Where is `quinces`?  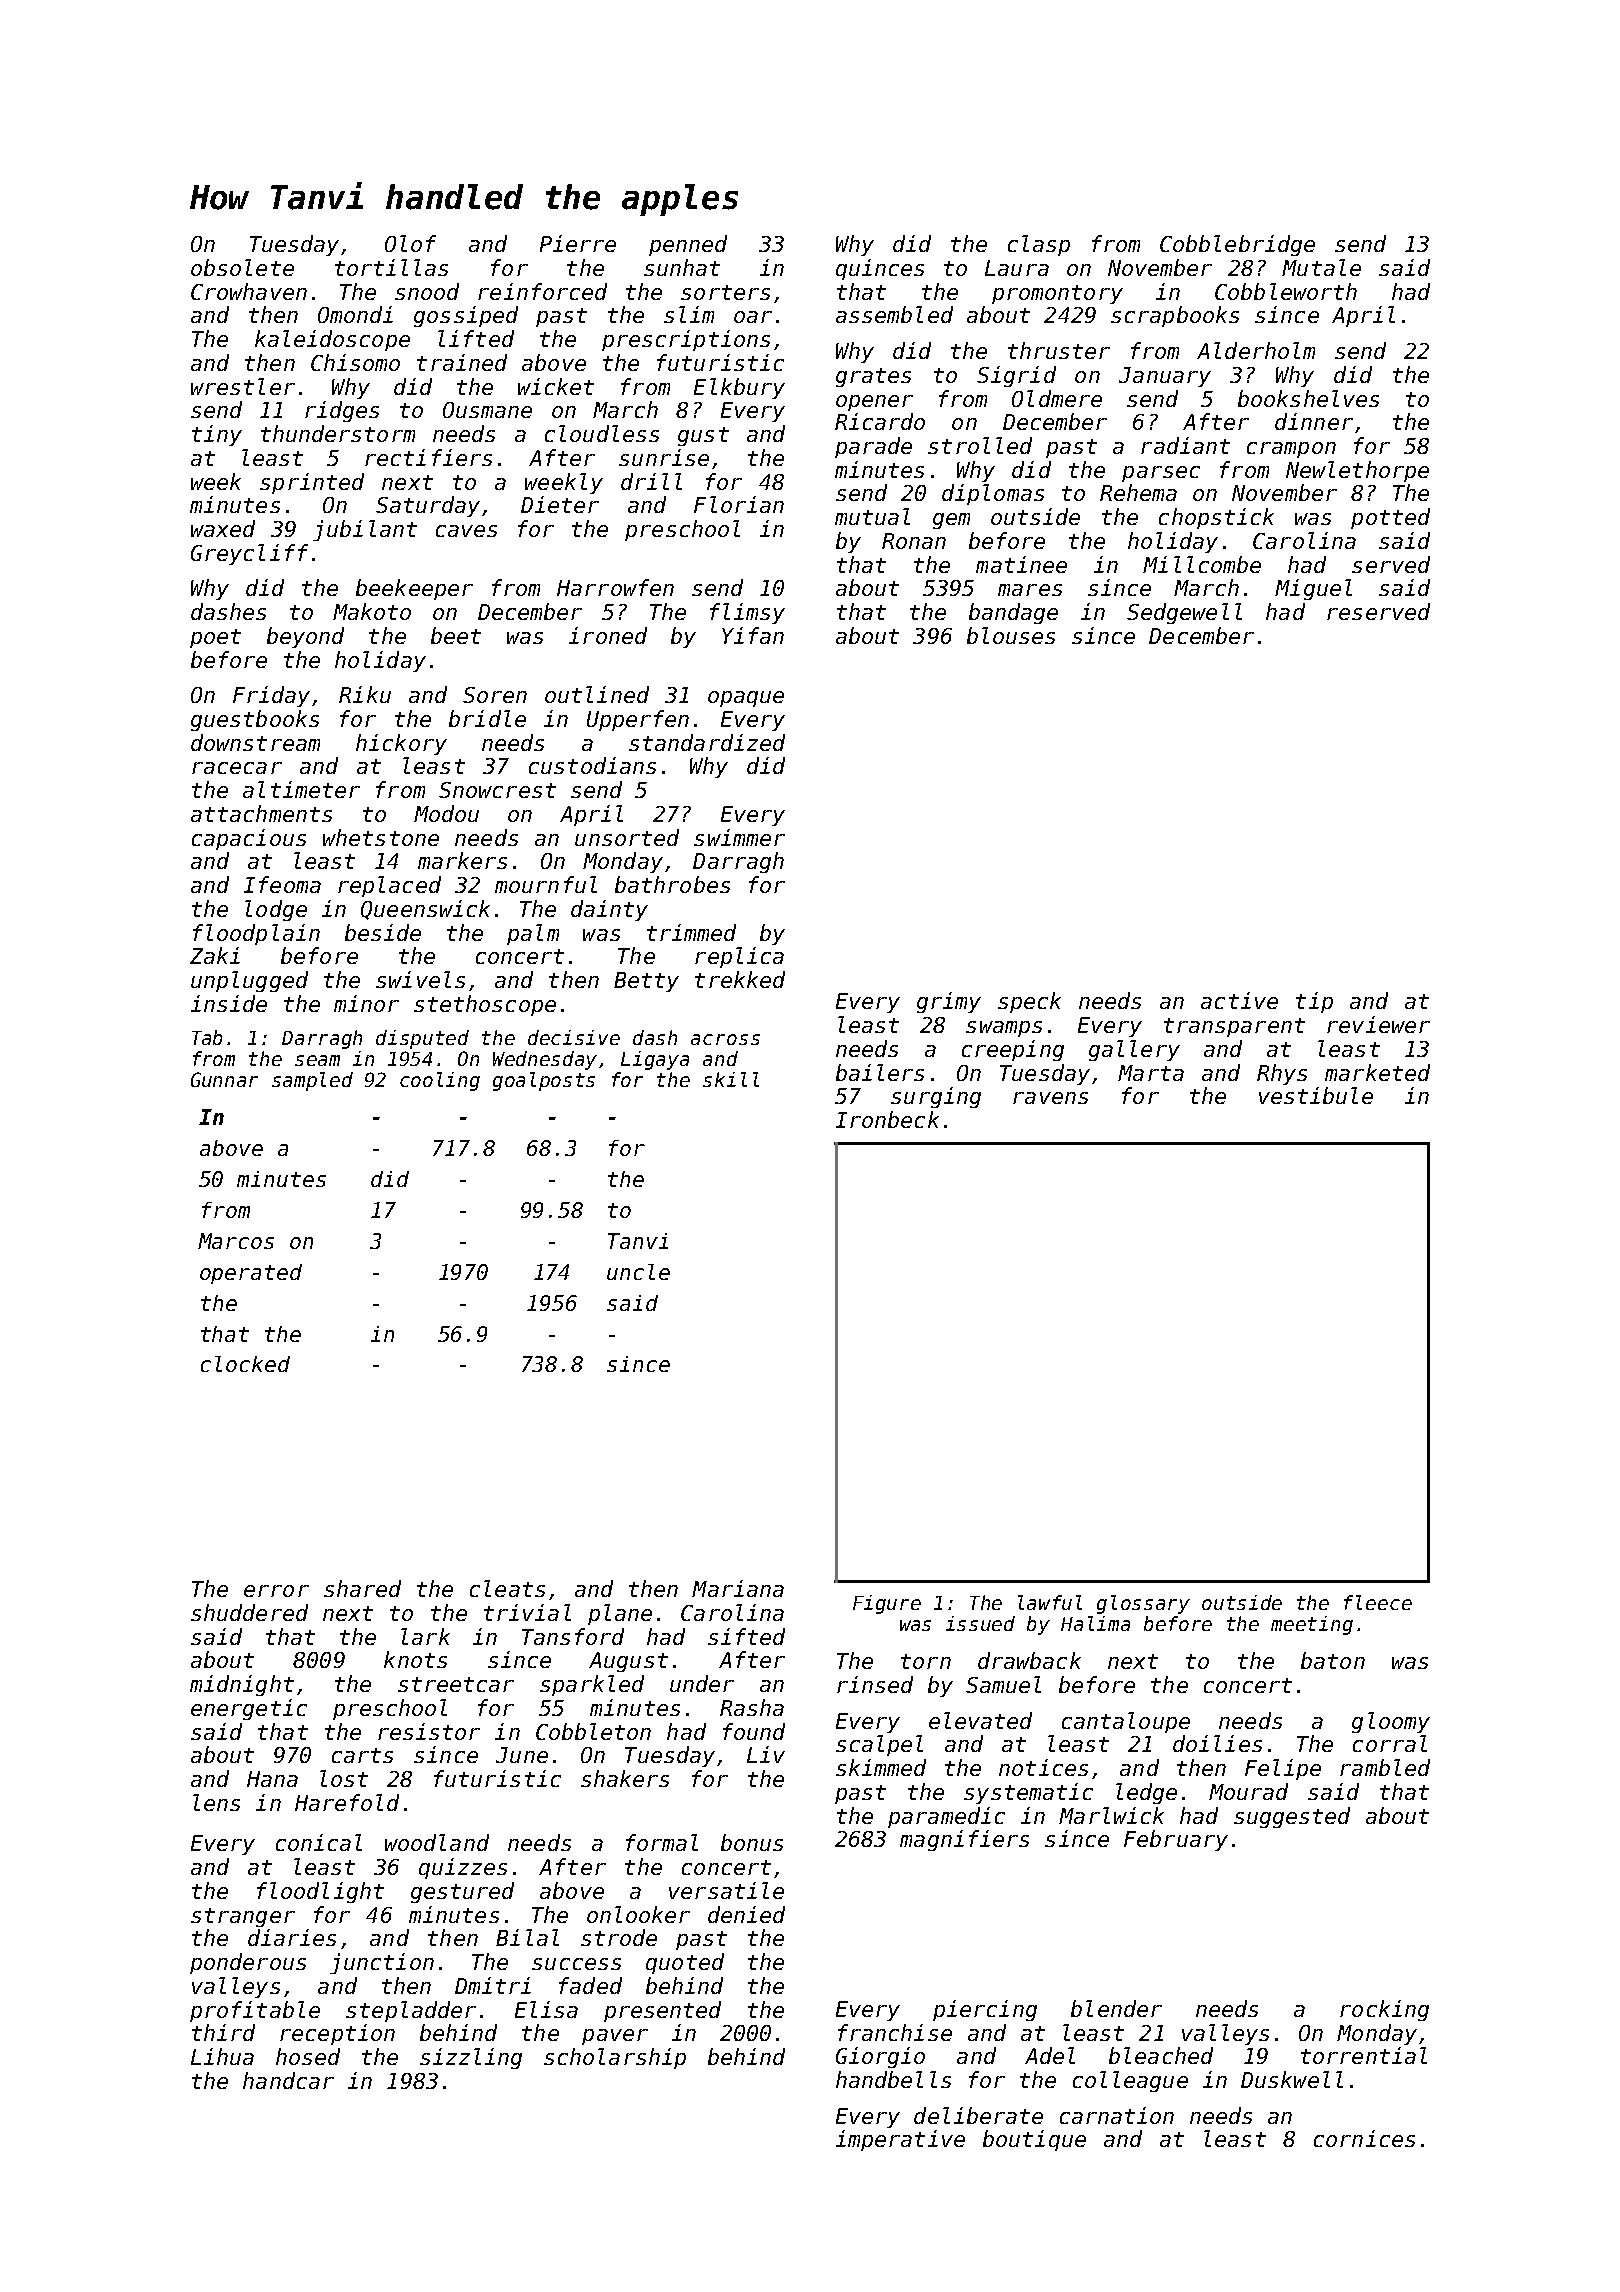
quinces is located at coordinates (880, 269).
